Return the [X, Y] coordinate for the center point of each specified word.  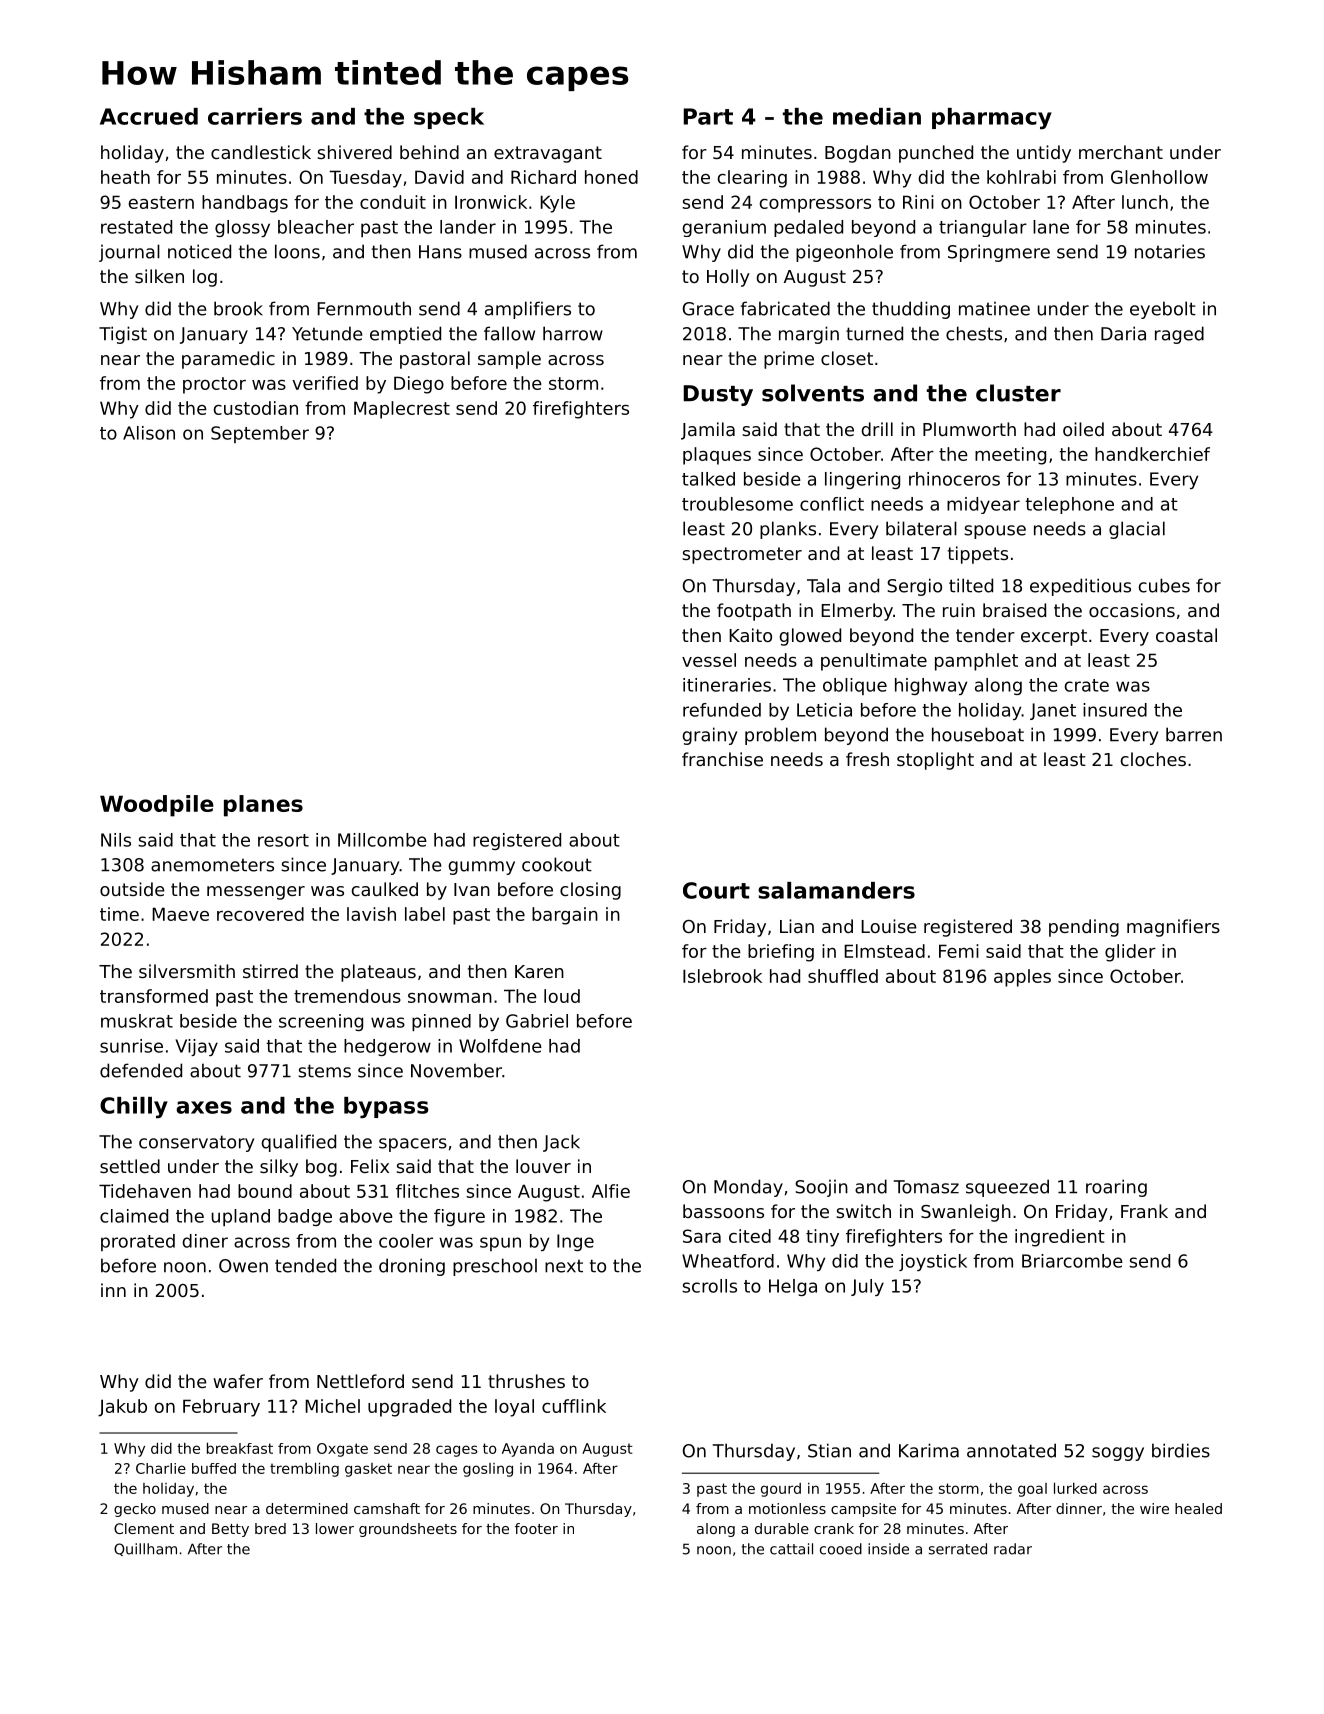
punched [936, 154]
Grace [708, 309]
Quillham [145, 1549]
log [205, 278]
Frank [1144, 1211]
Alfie [611, 1191]
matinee [994, 308]
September [260, 434]
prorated [138, 1242]
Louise [889, 926]
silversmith [187, 971]
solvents [813, 393]
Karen [539, 971]
